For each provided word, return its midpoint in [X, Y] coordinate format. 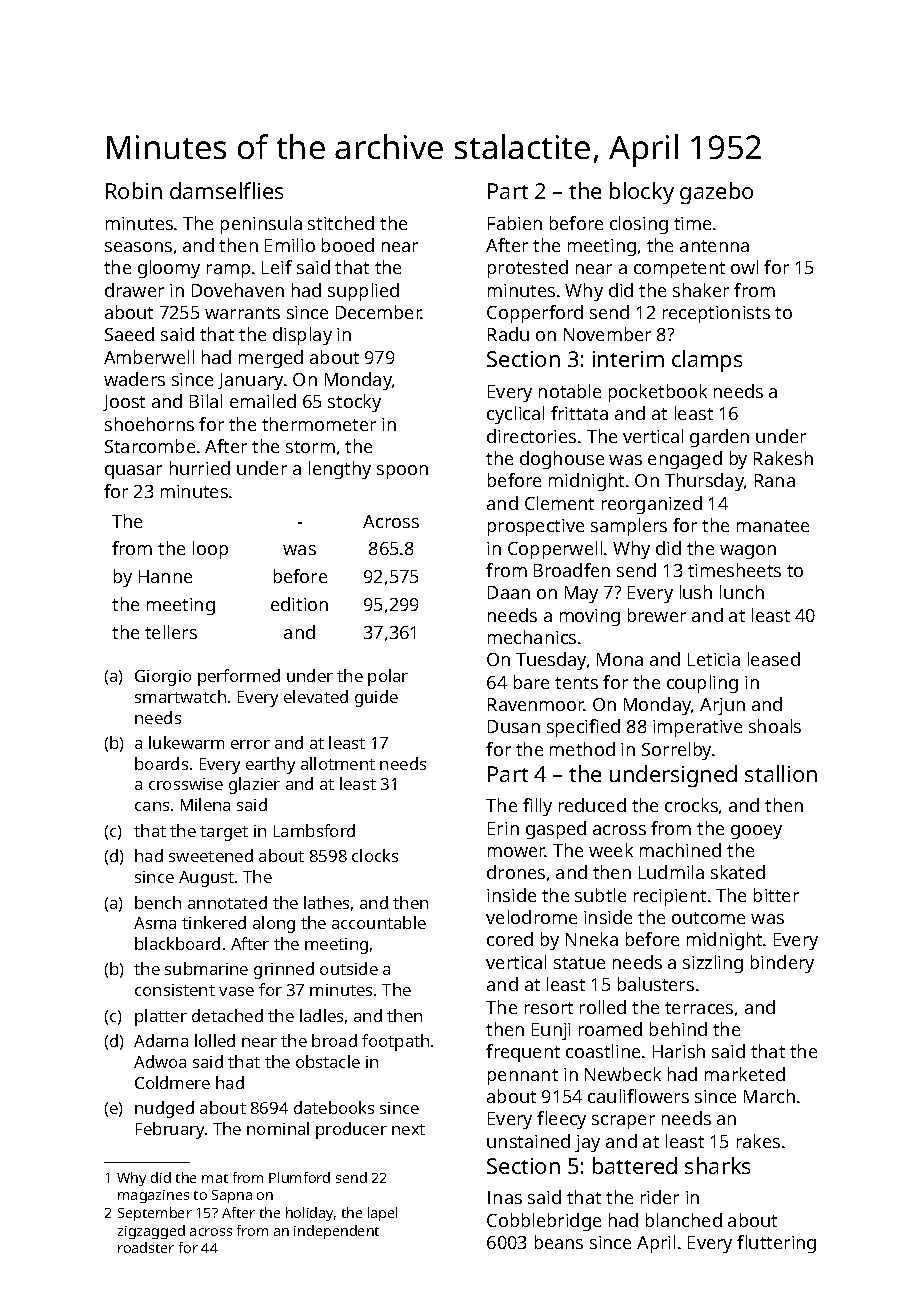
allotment [338, 763]
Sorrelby [676, 751]
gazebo [716, 193]
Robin [134, 190]
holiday [309, 1214]
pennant [523, 1077]
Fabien [515, 223]
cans [152, 806]
